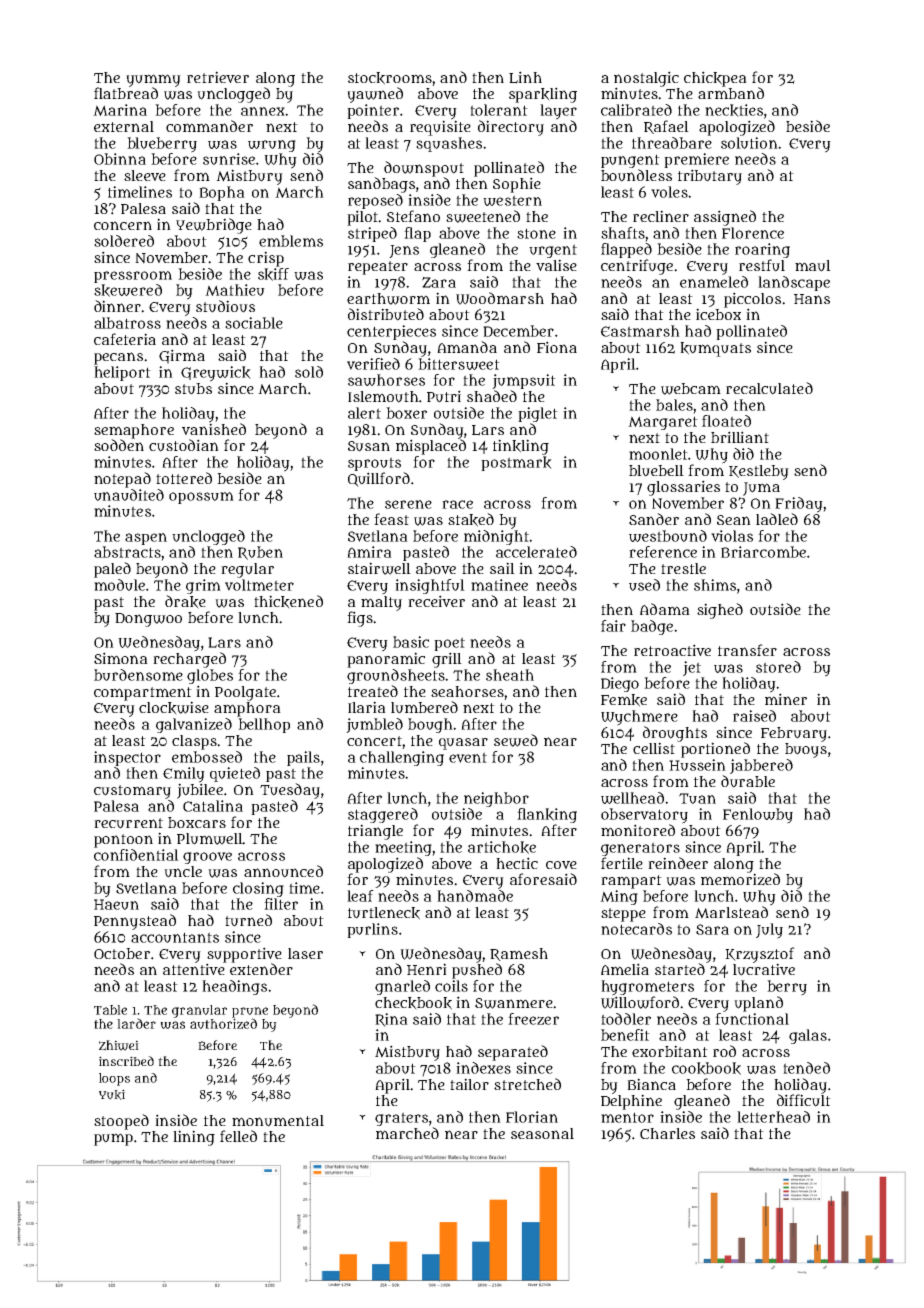  What do you see at coordinates (777, 519) in the document?
I see `ladled` at bounding box center [777, 519].
